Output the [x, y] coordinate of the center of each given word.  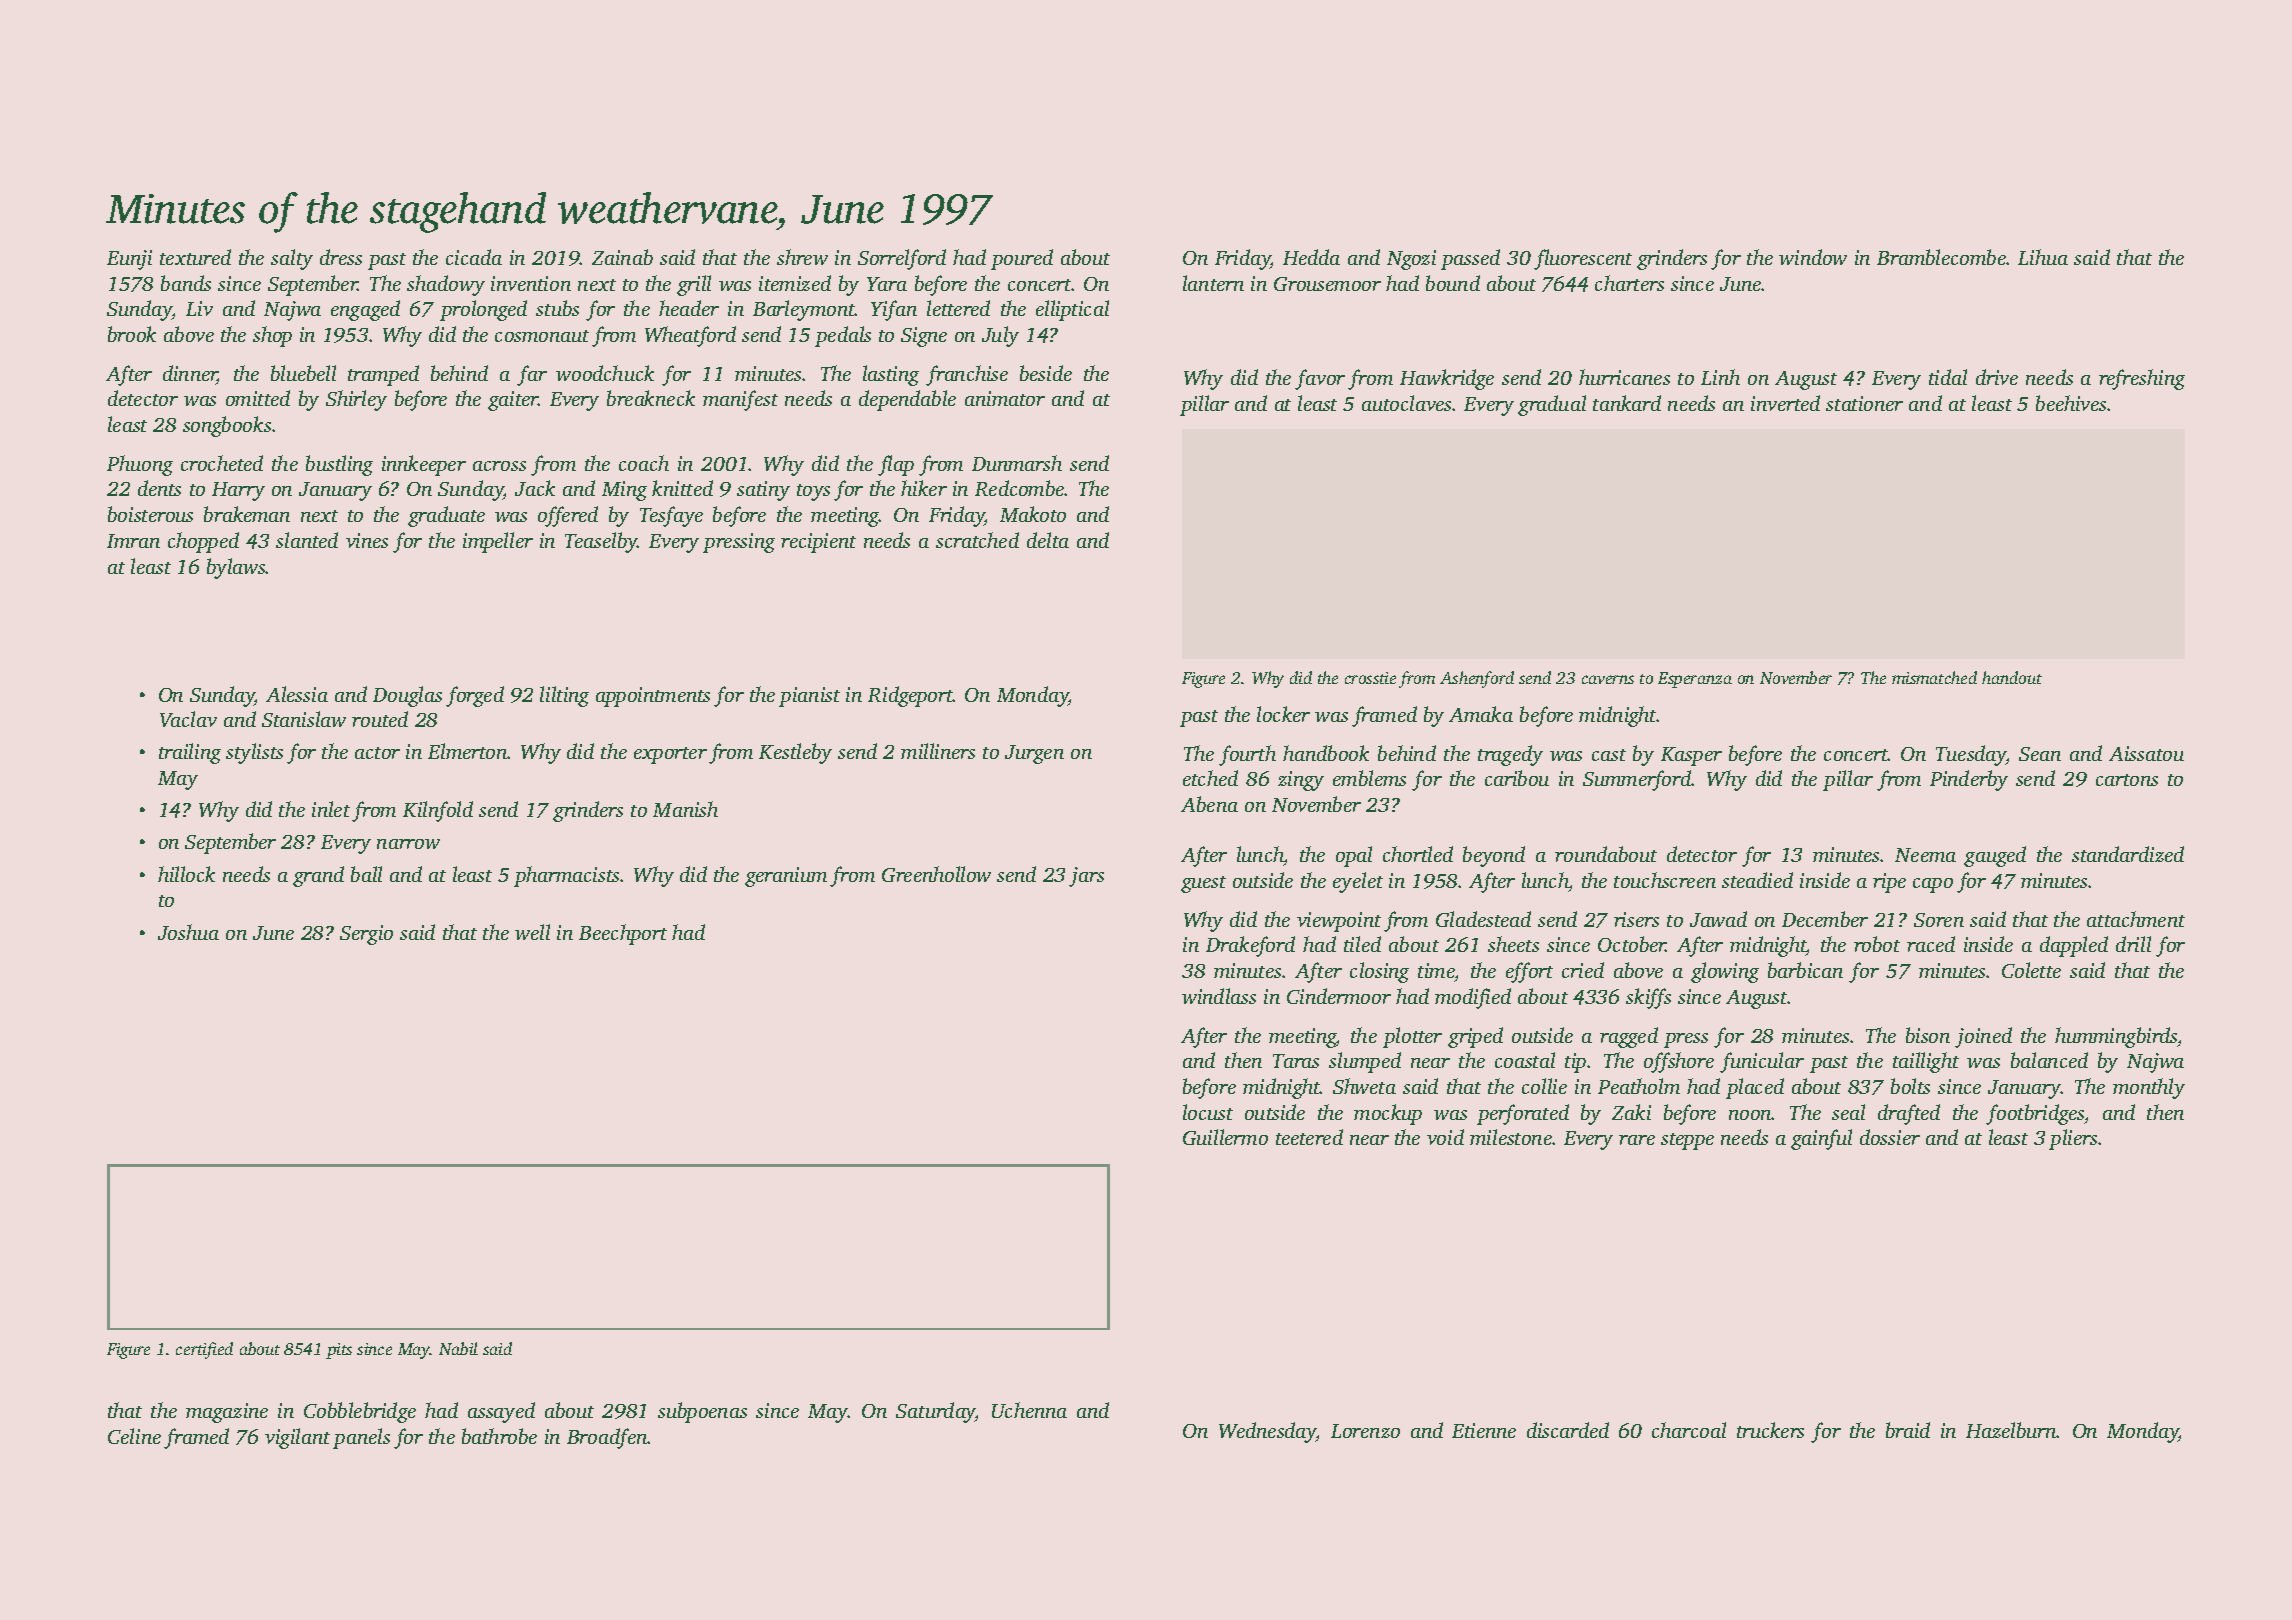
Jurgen [1034, 754]
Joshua [188, 932]
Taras [1296, 1061]
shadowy [446, 285]
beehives [2072, 403]
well [532, 932]
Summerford [1637, 780]
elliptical [1072, 310]
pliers [2073, 1139]
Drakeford [1250, 946]
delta [1048, 540]
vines [367, 540]
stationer [1864, 403]
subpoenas [702, 1412]
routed [380, 719]
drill [2133, 944]
